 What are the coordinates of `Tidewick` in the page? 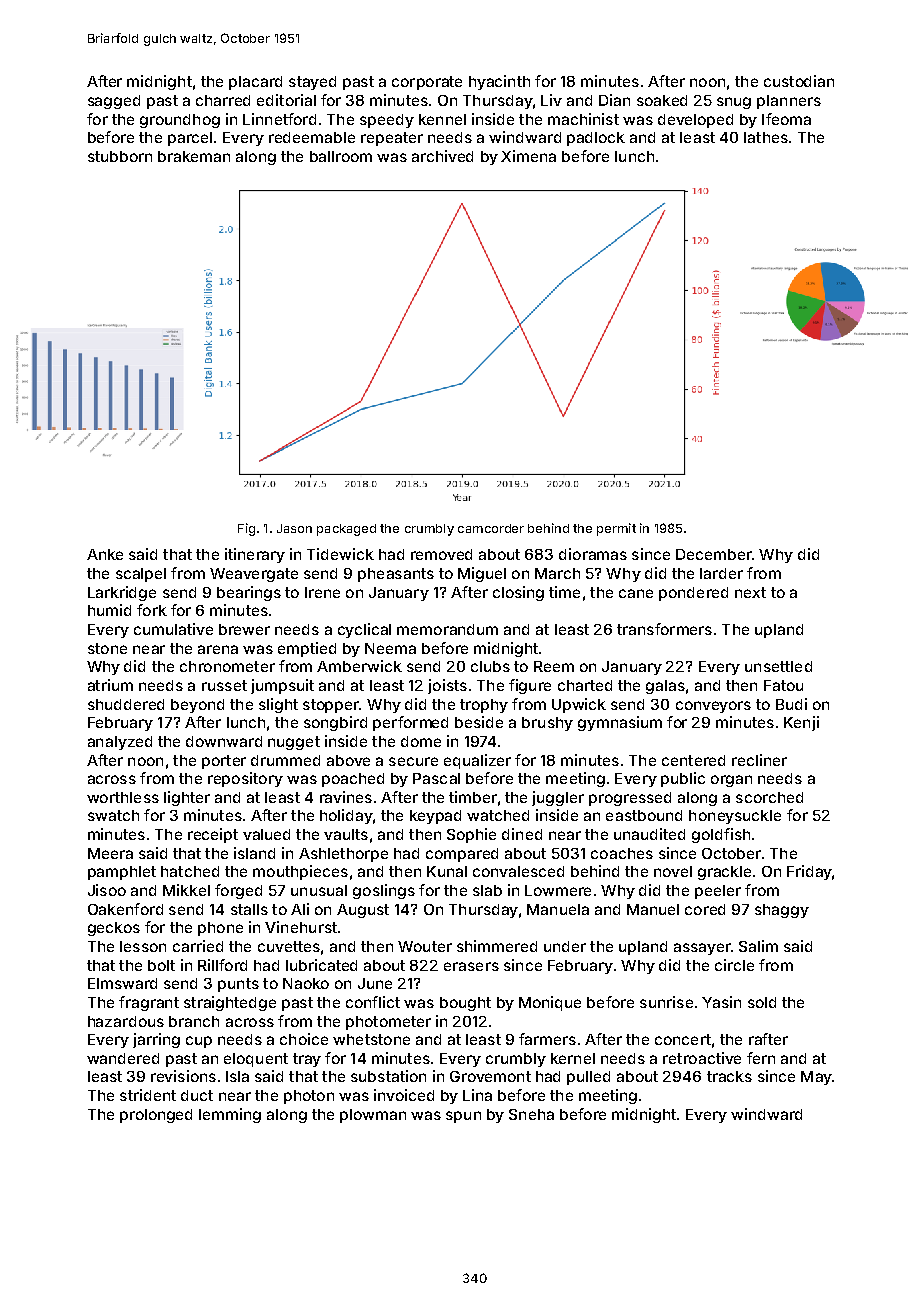 It's located at (340, 554).
